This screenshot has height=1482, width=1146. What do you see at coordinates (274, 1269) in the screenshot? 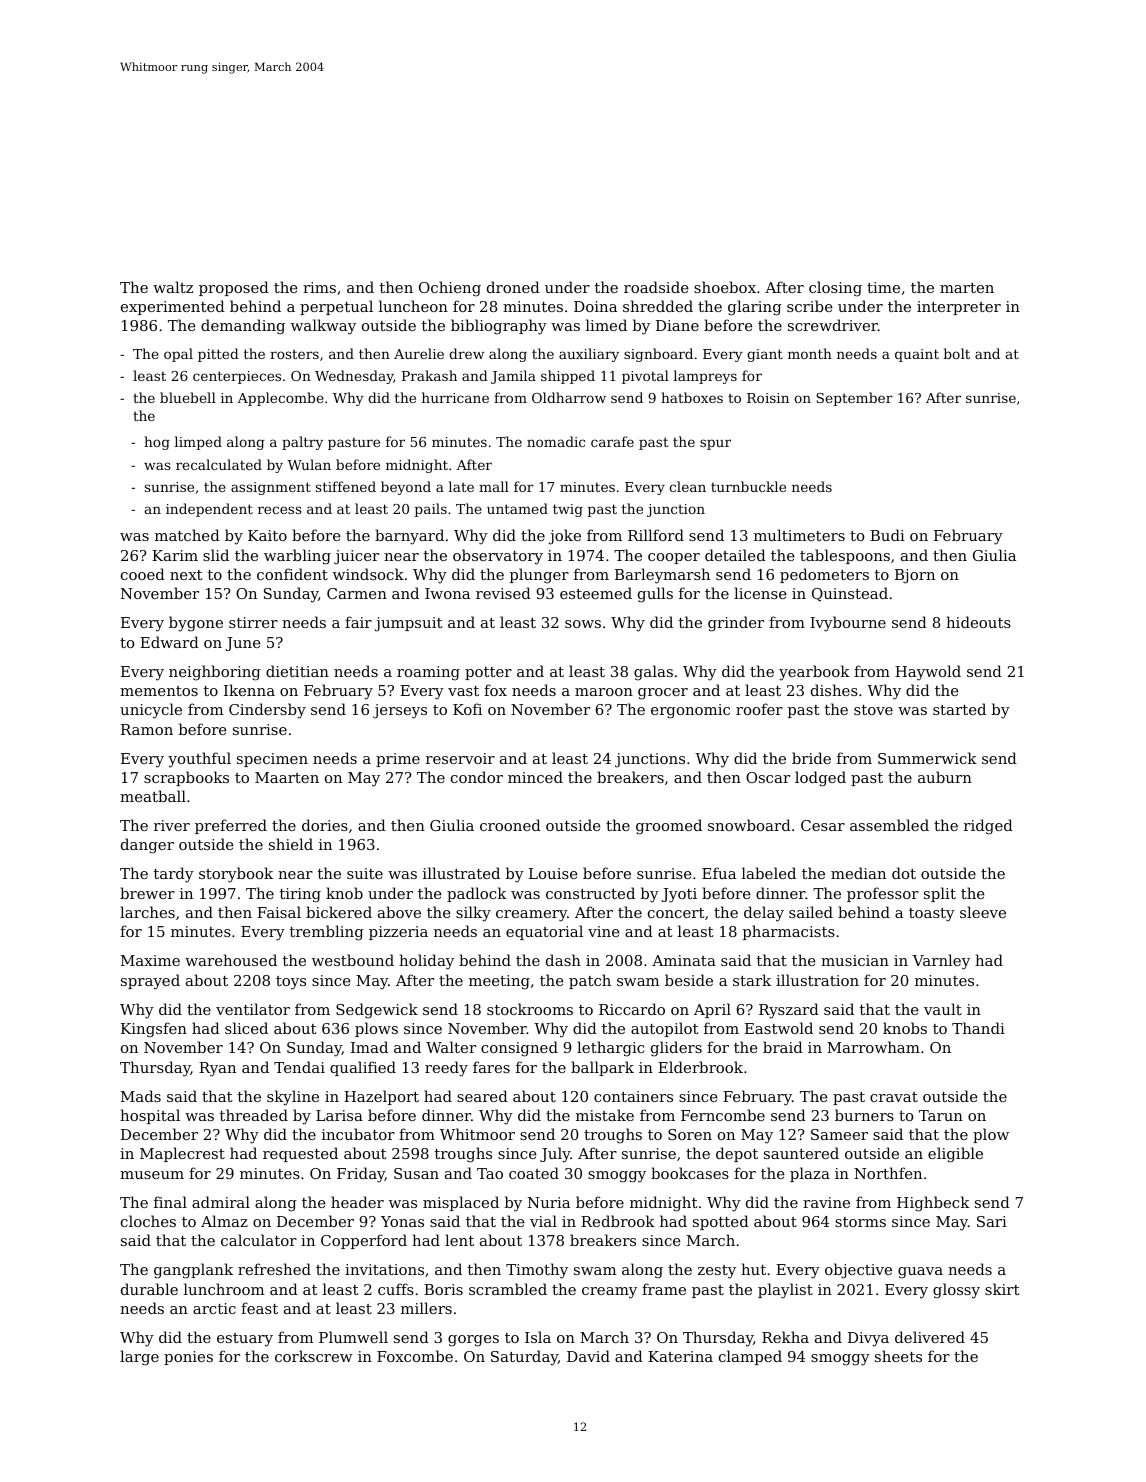
I see `refreshed` at bounding box center [274, 1269].
